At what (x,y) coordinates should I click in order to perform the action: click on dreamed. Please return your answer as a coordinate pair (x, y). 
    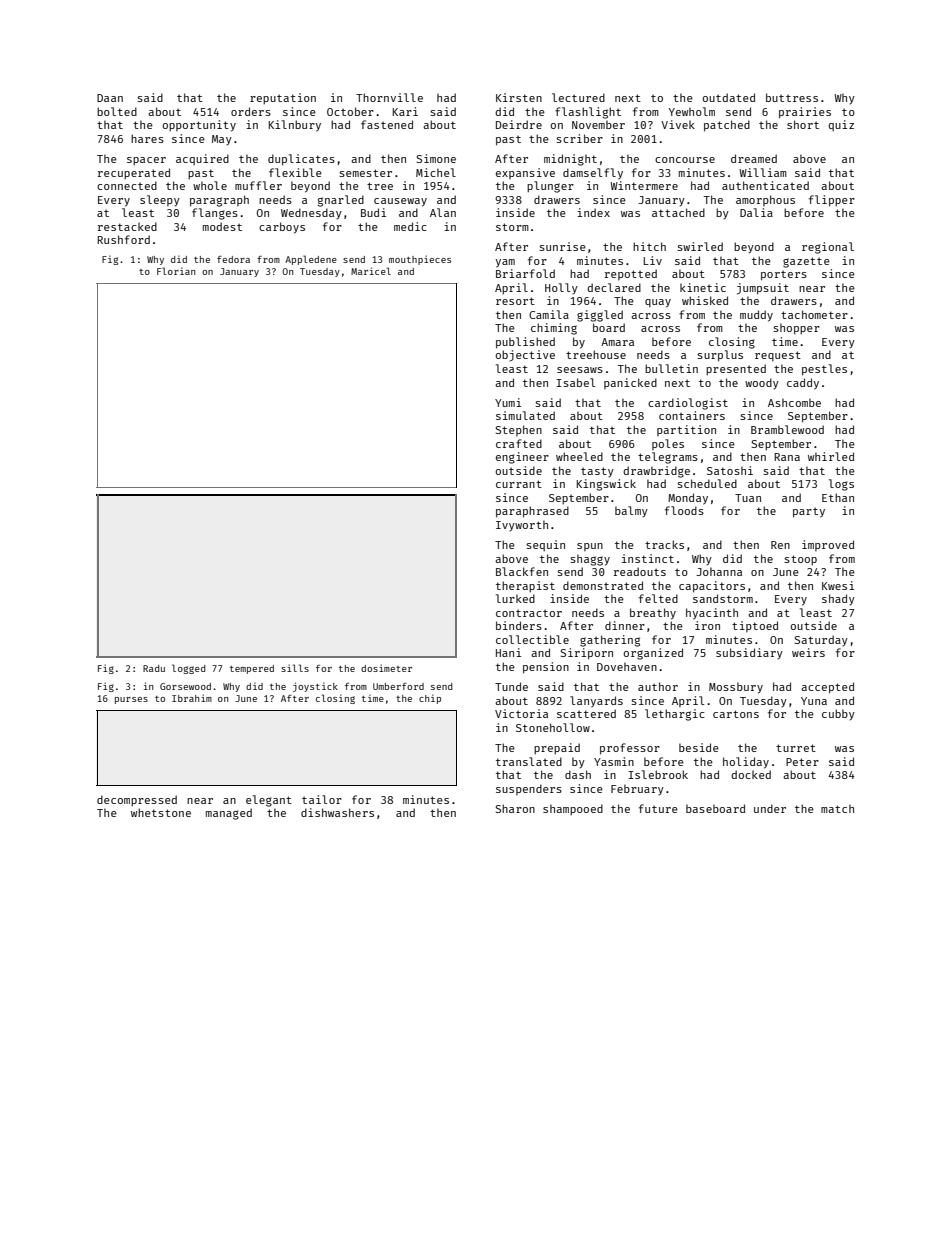
    Looking at the image, I should click on (754, 158).
